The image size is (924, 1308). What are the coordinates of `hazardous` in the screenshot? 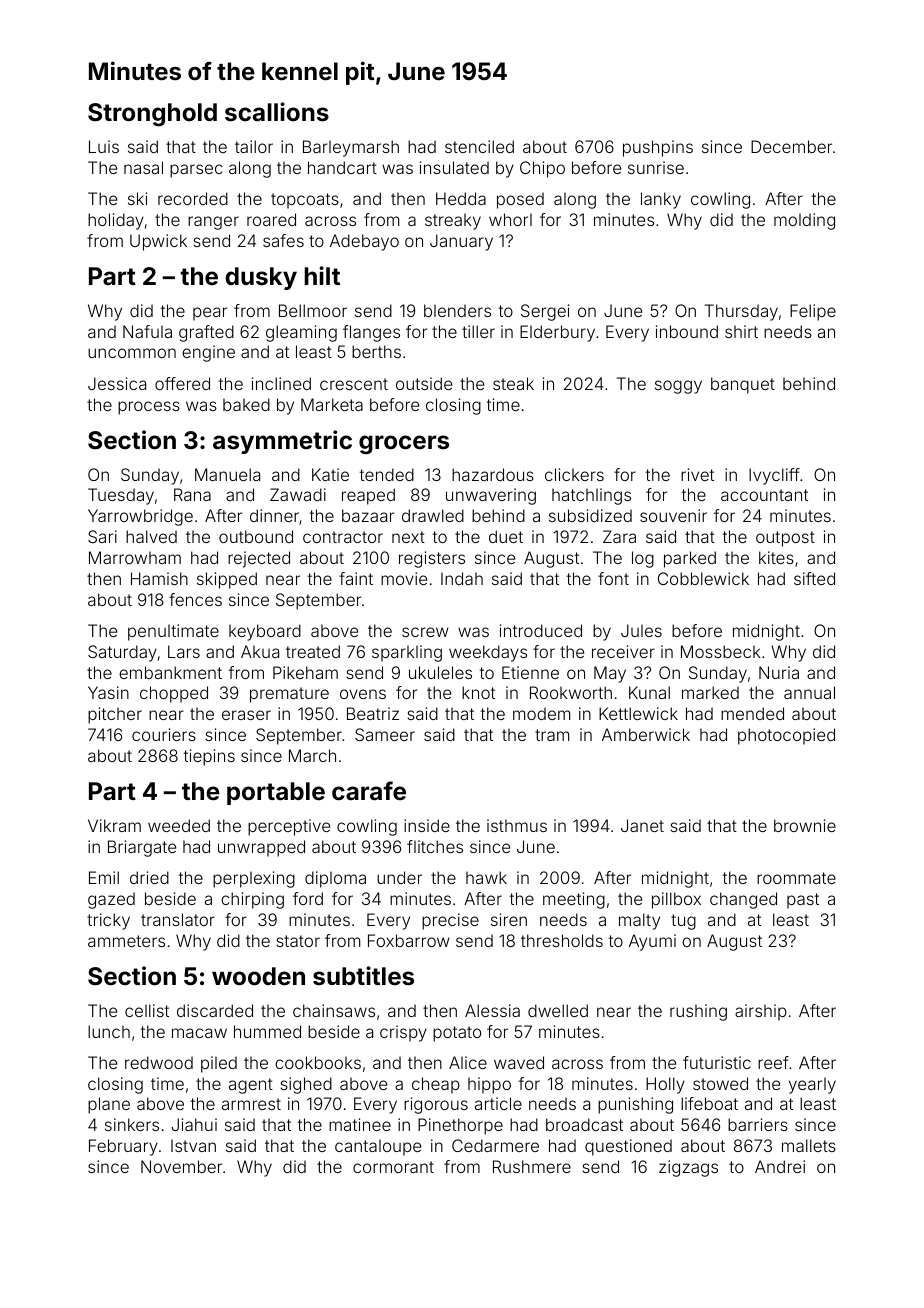 It's located at (493, 474).
